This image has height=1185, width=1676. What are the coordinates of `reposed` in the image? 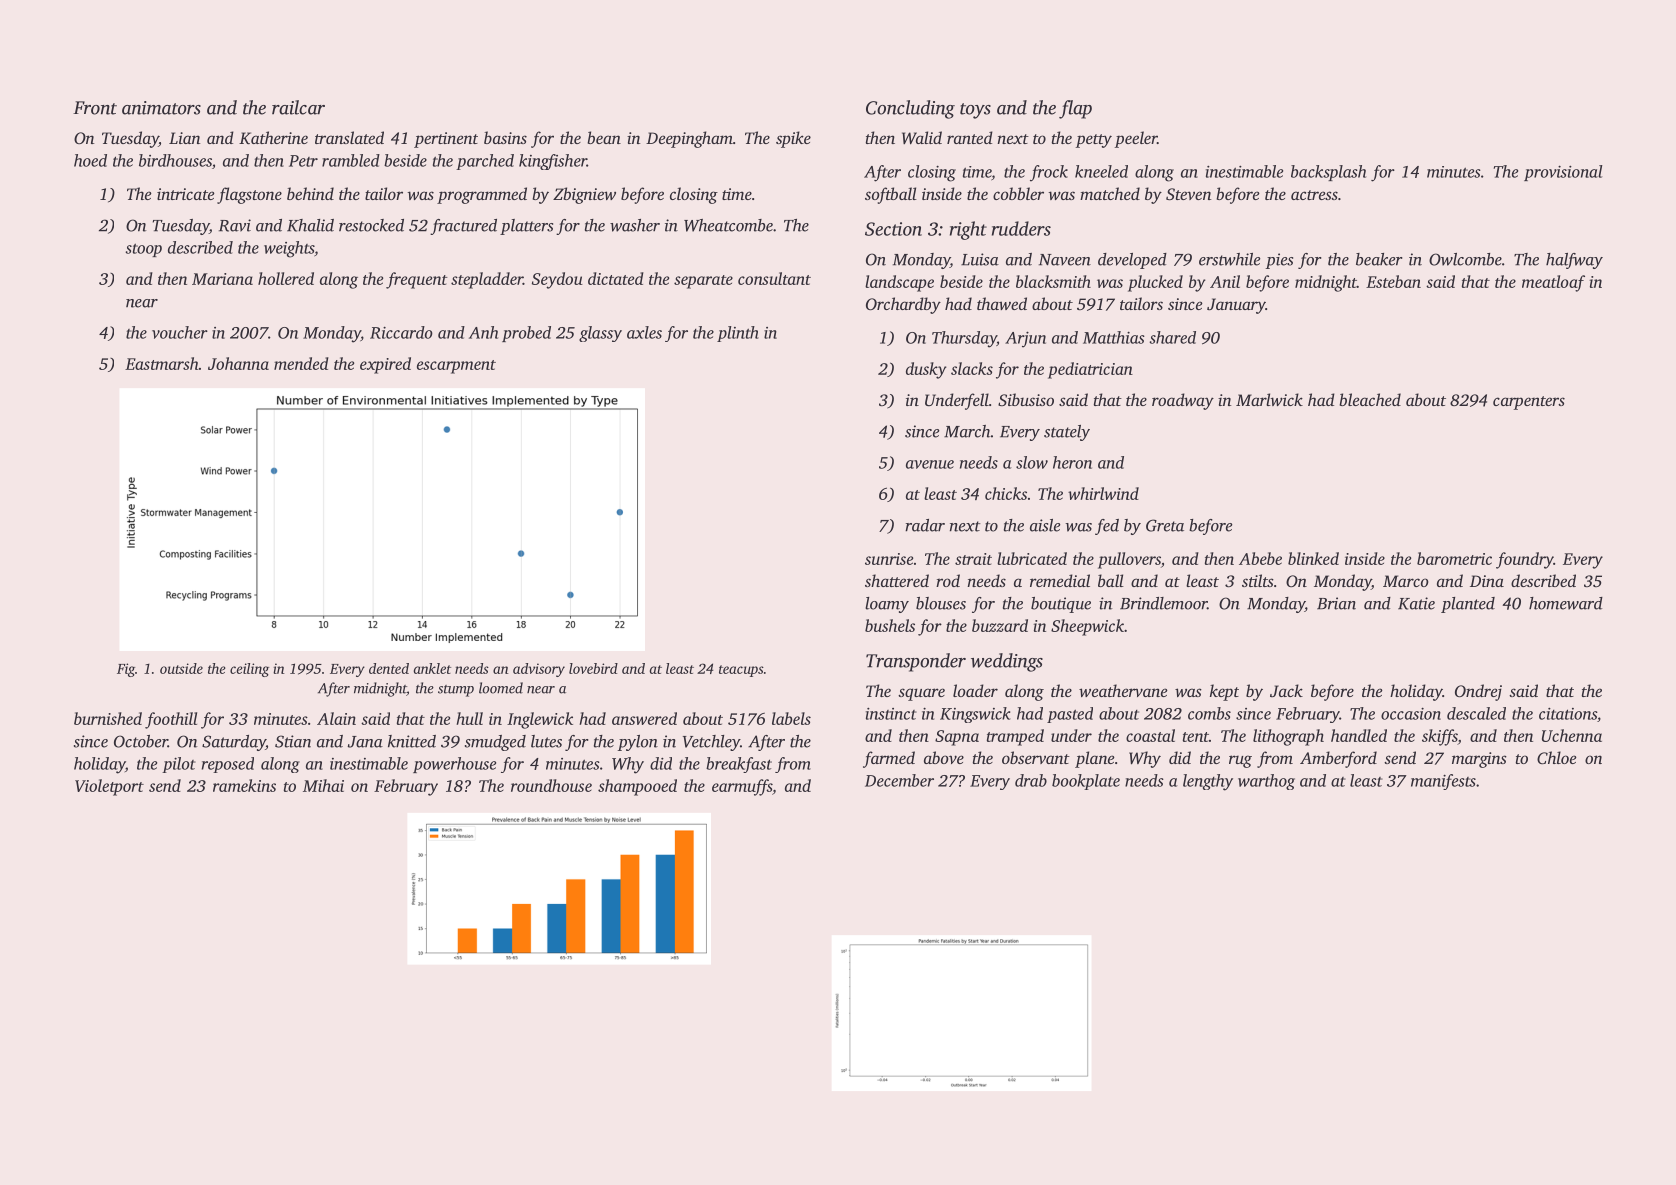 It's located at (228, 765).
